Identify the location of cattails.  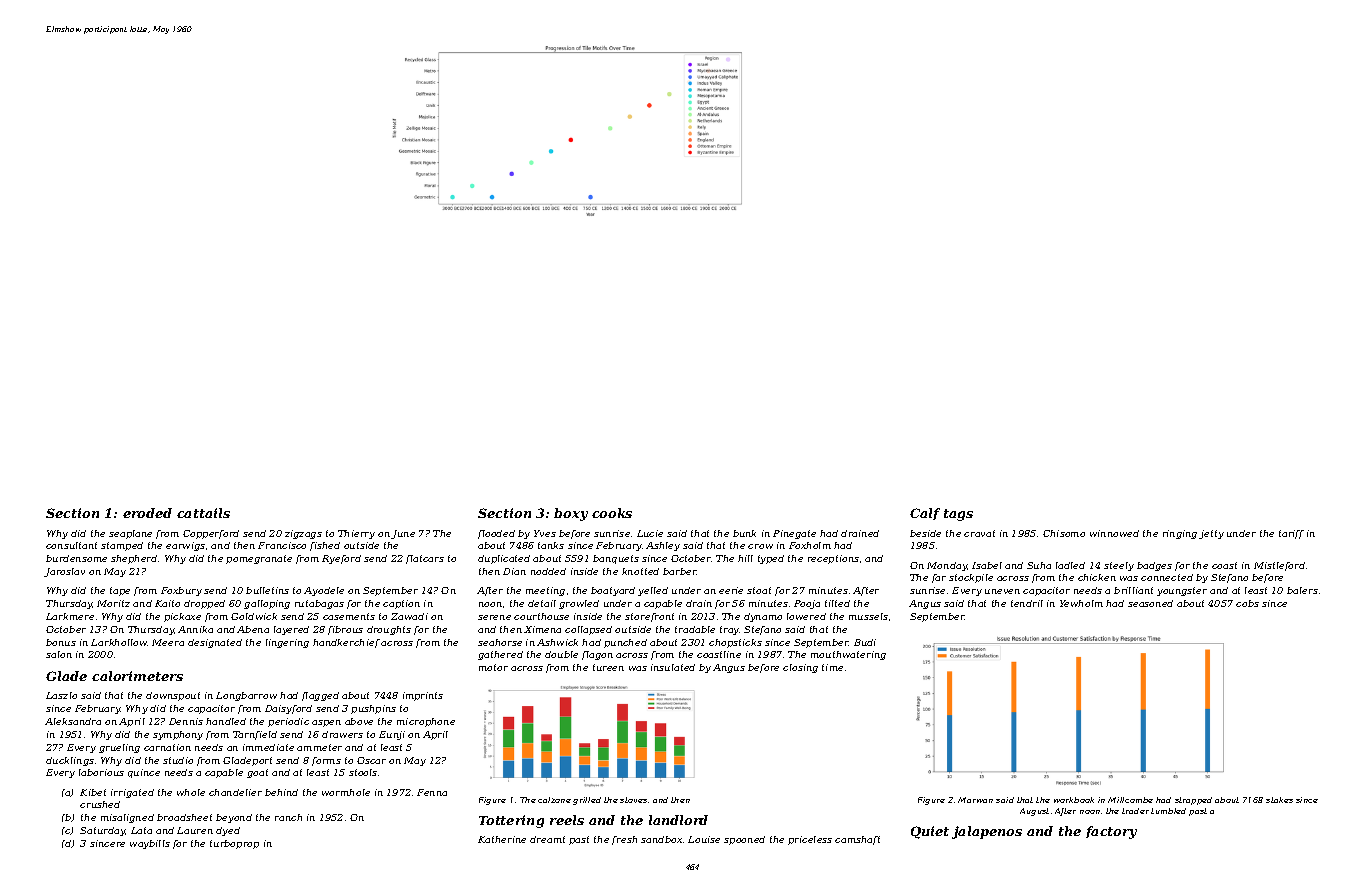
(203, 513).
